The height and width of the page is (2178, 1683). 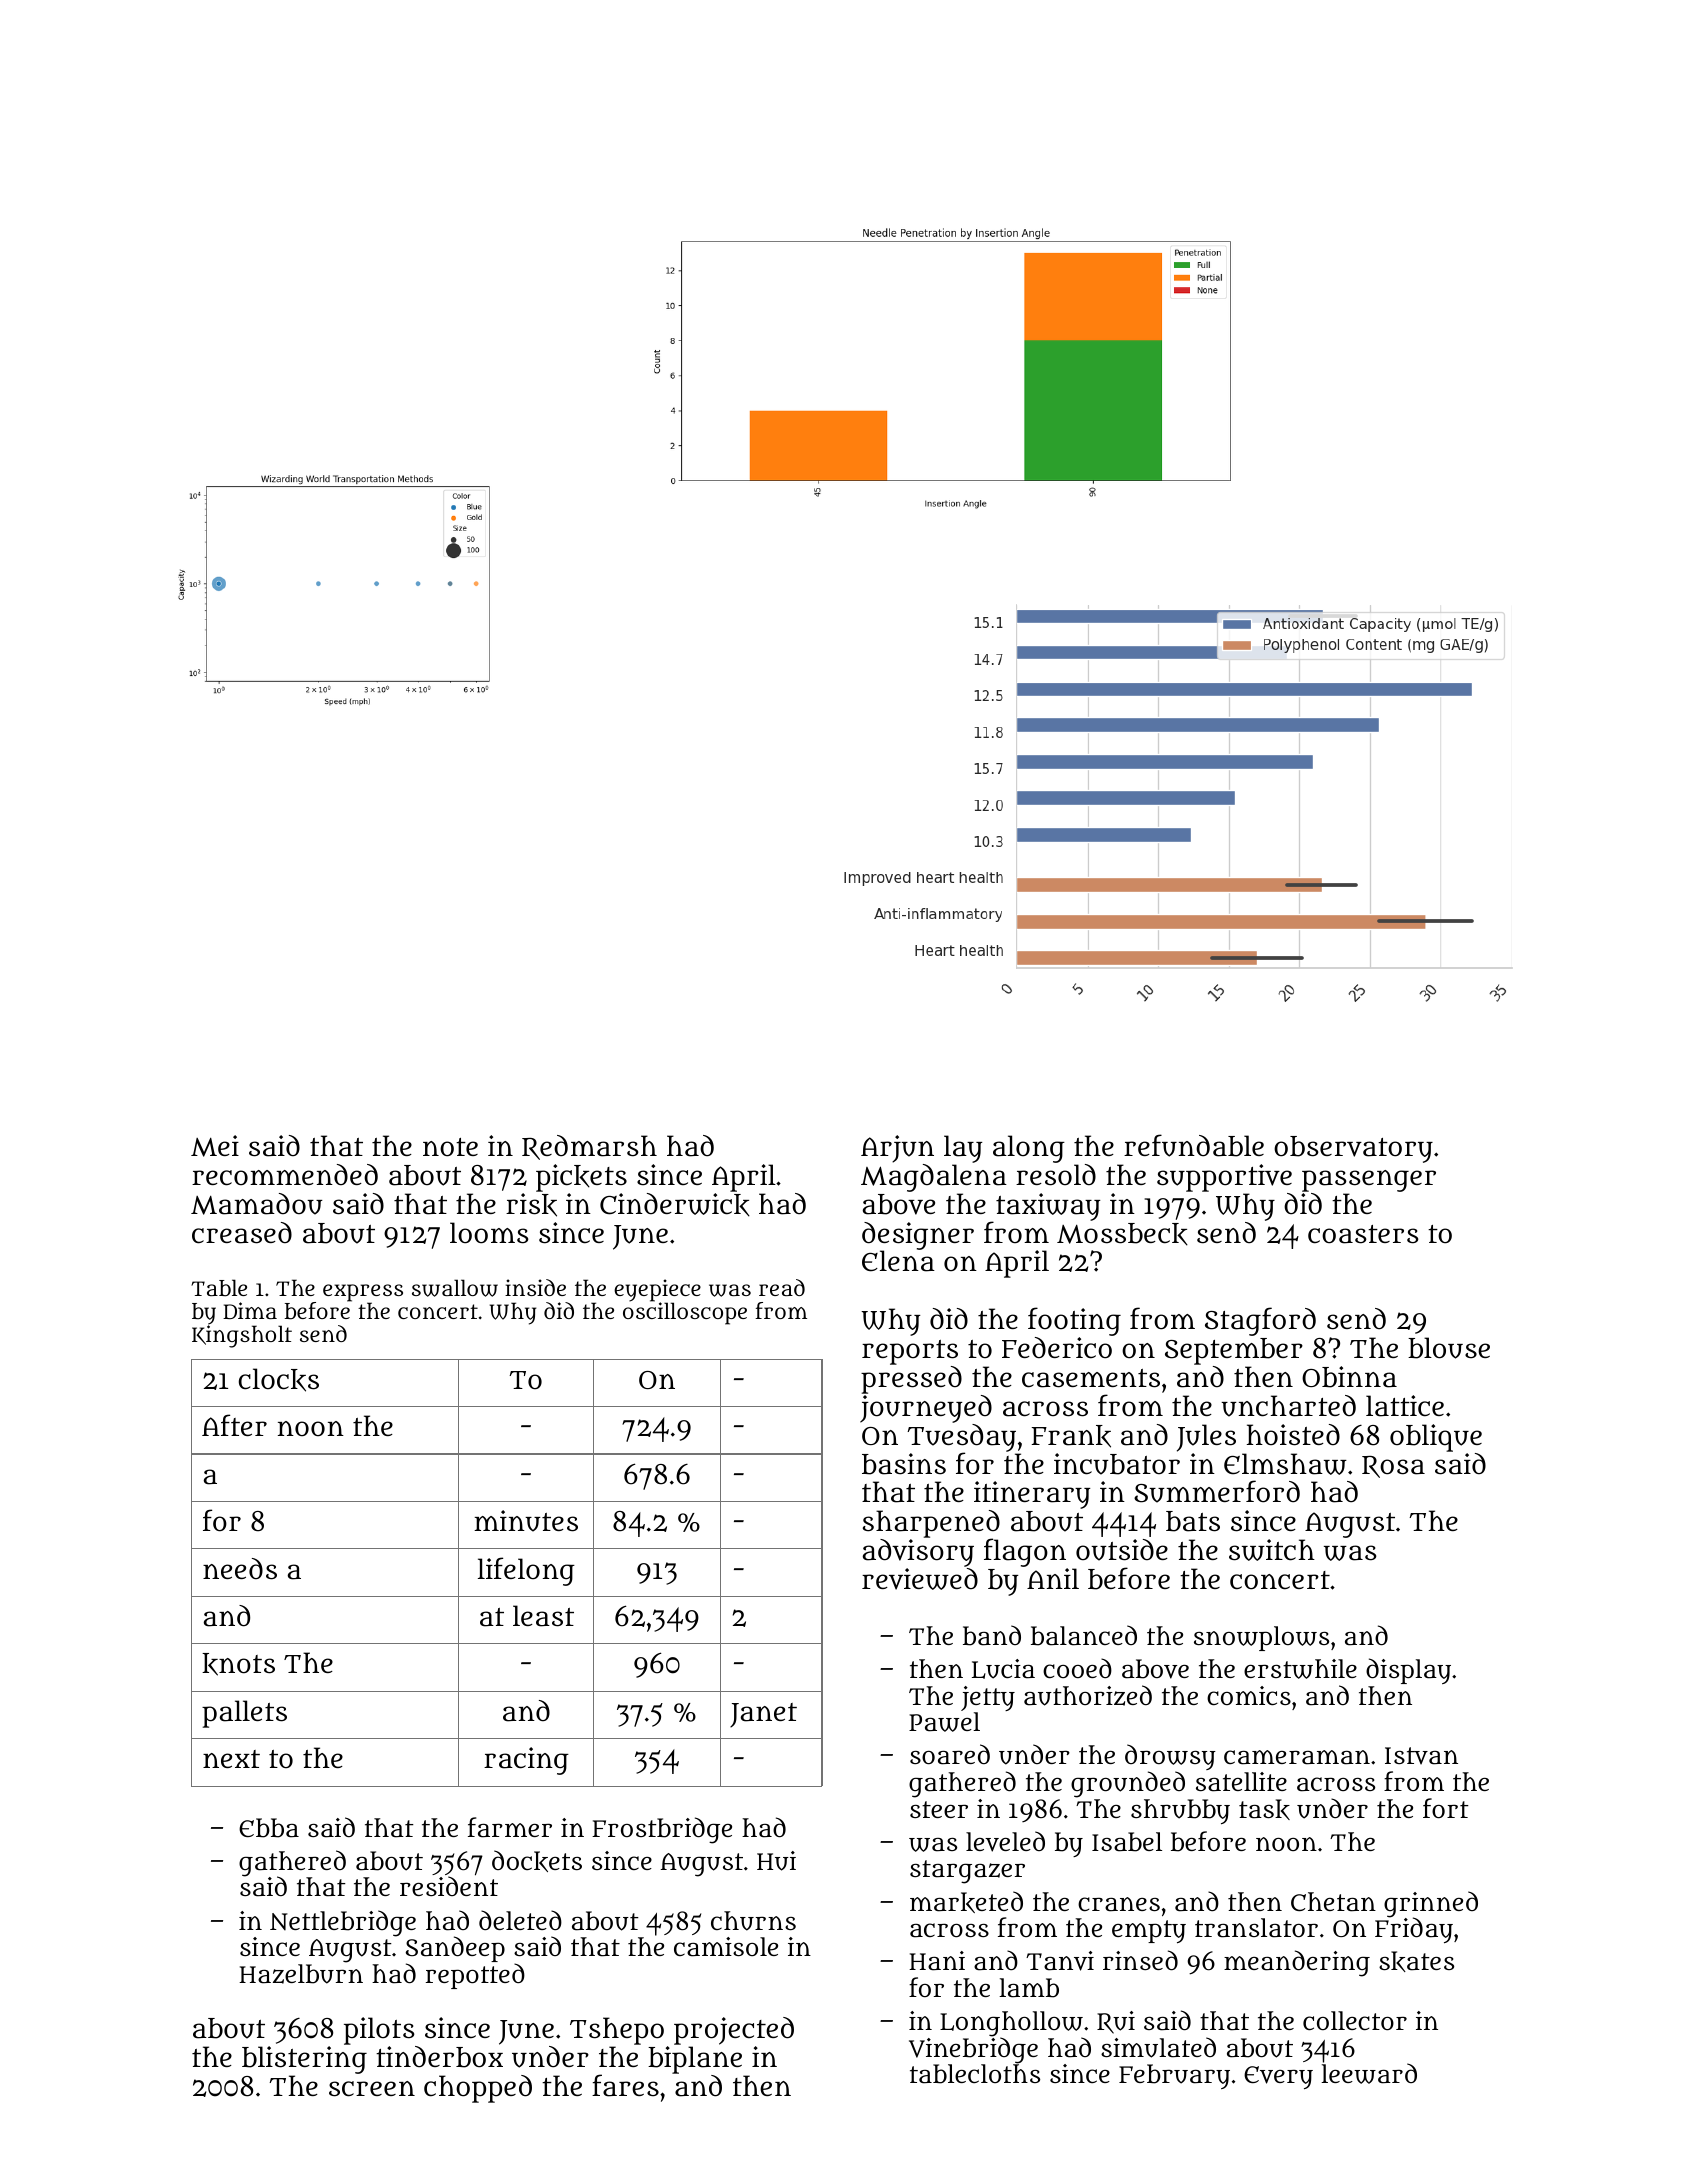 What do you see at coordinates (944, 1722) in the page?
I see `Pawel` at bounding box center [944, 1722].
